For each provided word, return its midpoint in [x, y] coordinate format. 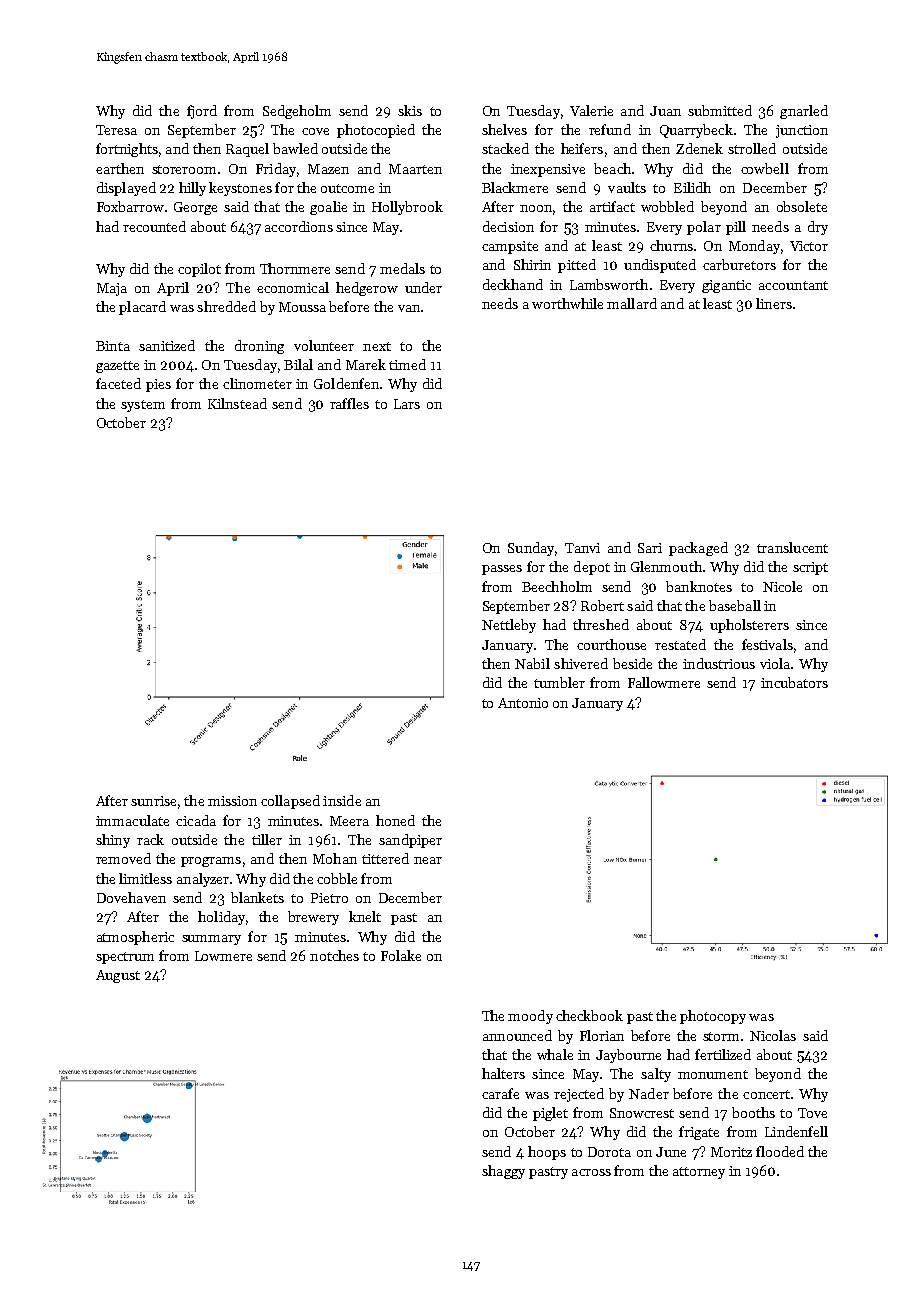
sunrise [153, 801]
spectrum [125, 958]
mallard [632, 303]
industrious [719, 663]
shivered [581, 663]
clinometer [257, 383]
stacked [505, 148]
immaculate [132, 820]
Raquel [247, 150]
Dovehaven [131, 897]
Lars [407, 404]
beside [632, 663]
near [428, 860]
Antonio [523, 703]
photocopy [713, 1017]
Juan [665, 111]
